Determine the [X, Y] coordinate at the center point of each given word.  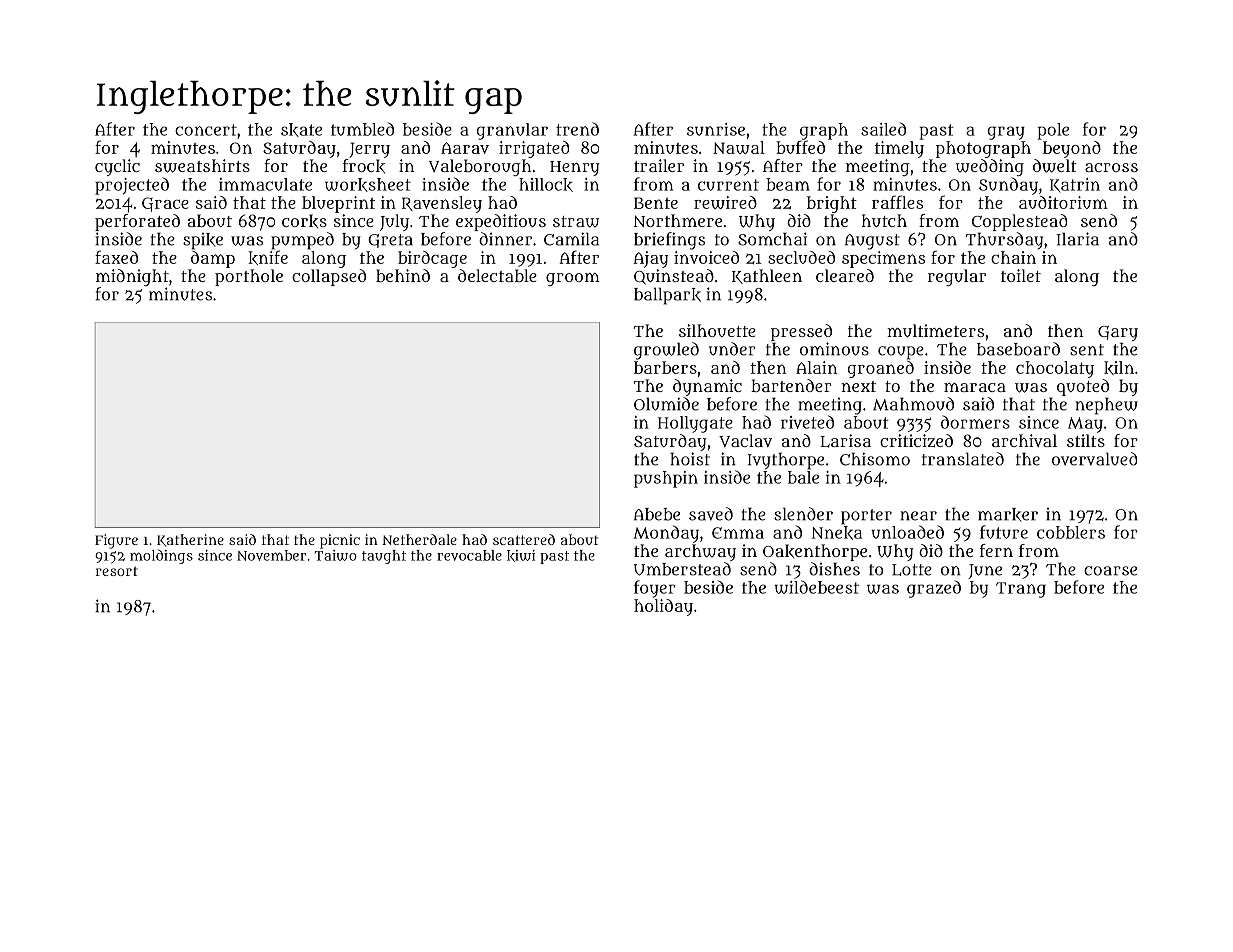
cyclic [117, 167]
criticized [916, 441]
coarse [1110, 571]
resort [117, 571]
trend [577, 129]
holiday [663, 607]
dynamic [707, 387]
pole [1053, 131]
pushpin [666, 479]
